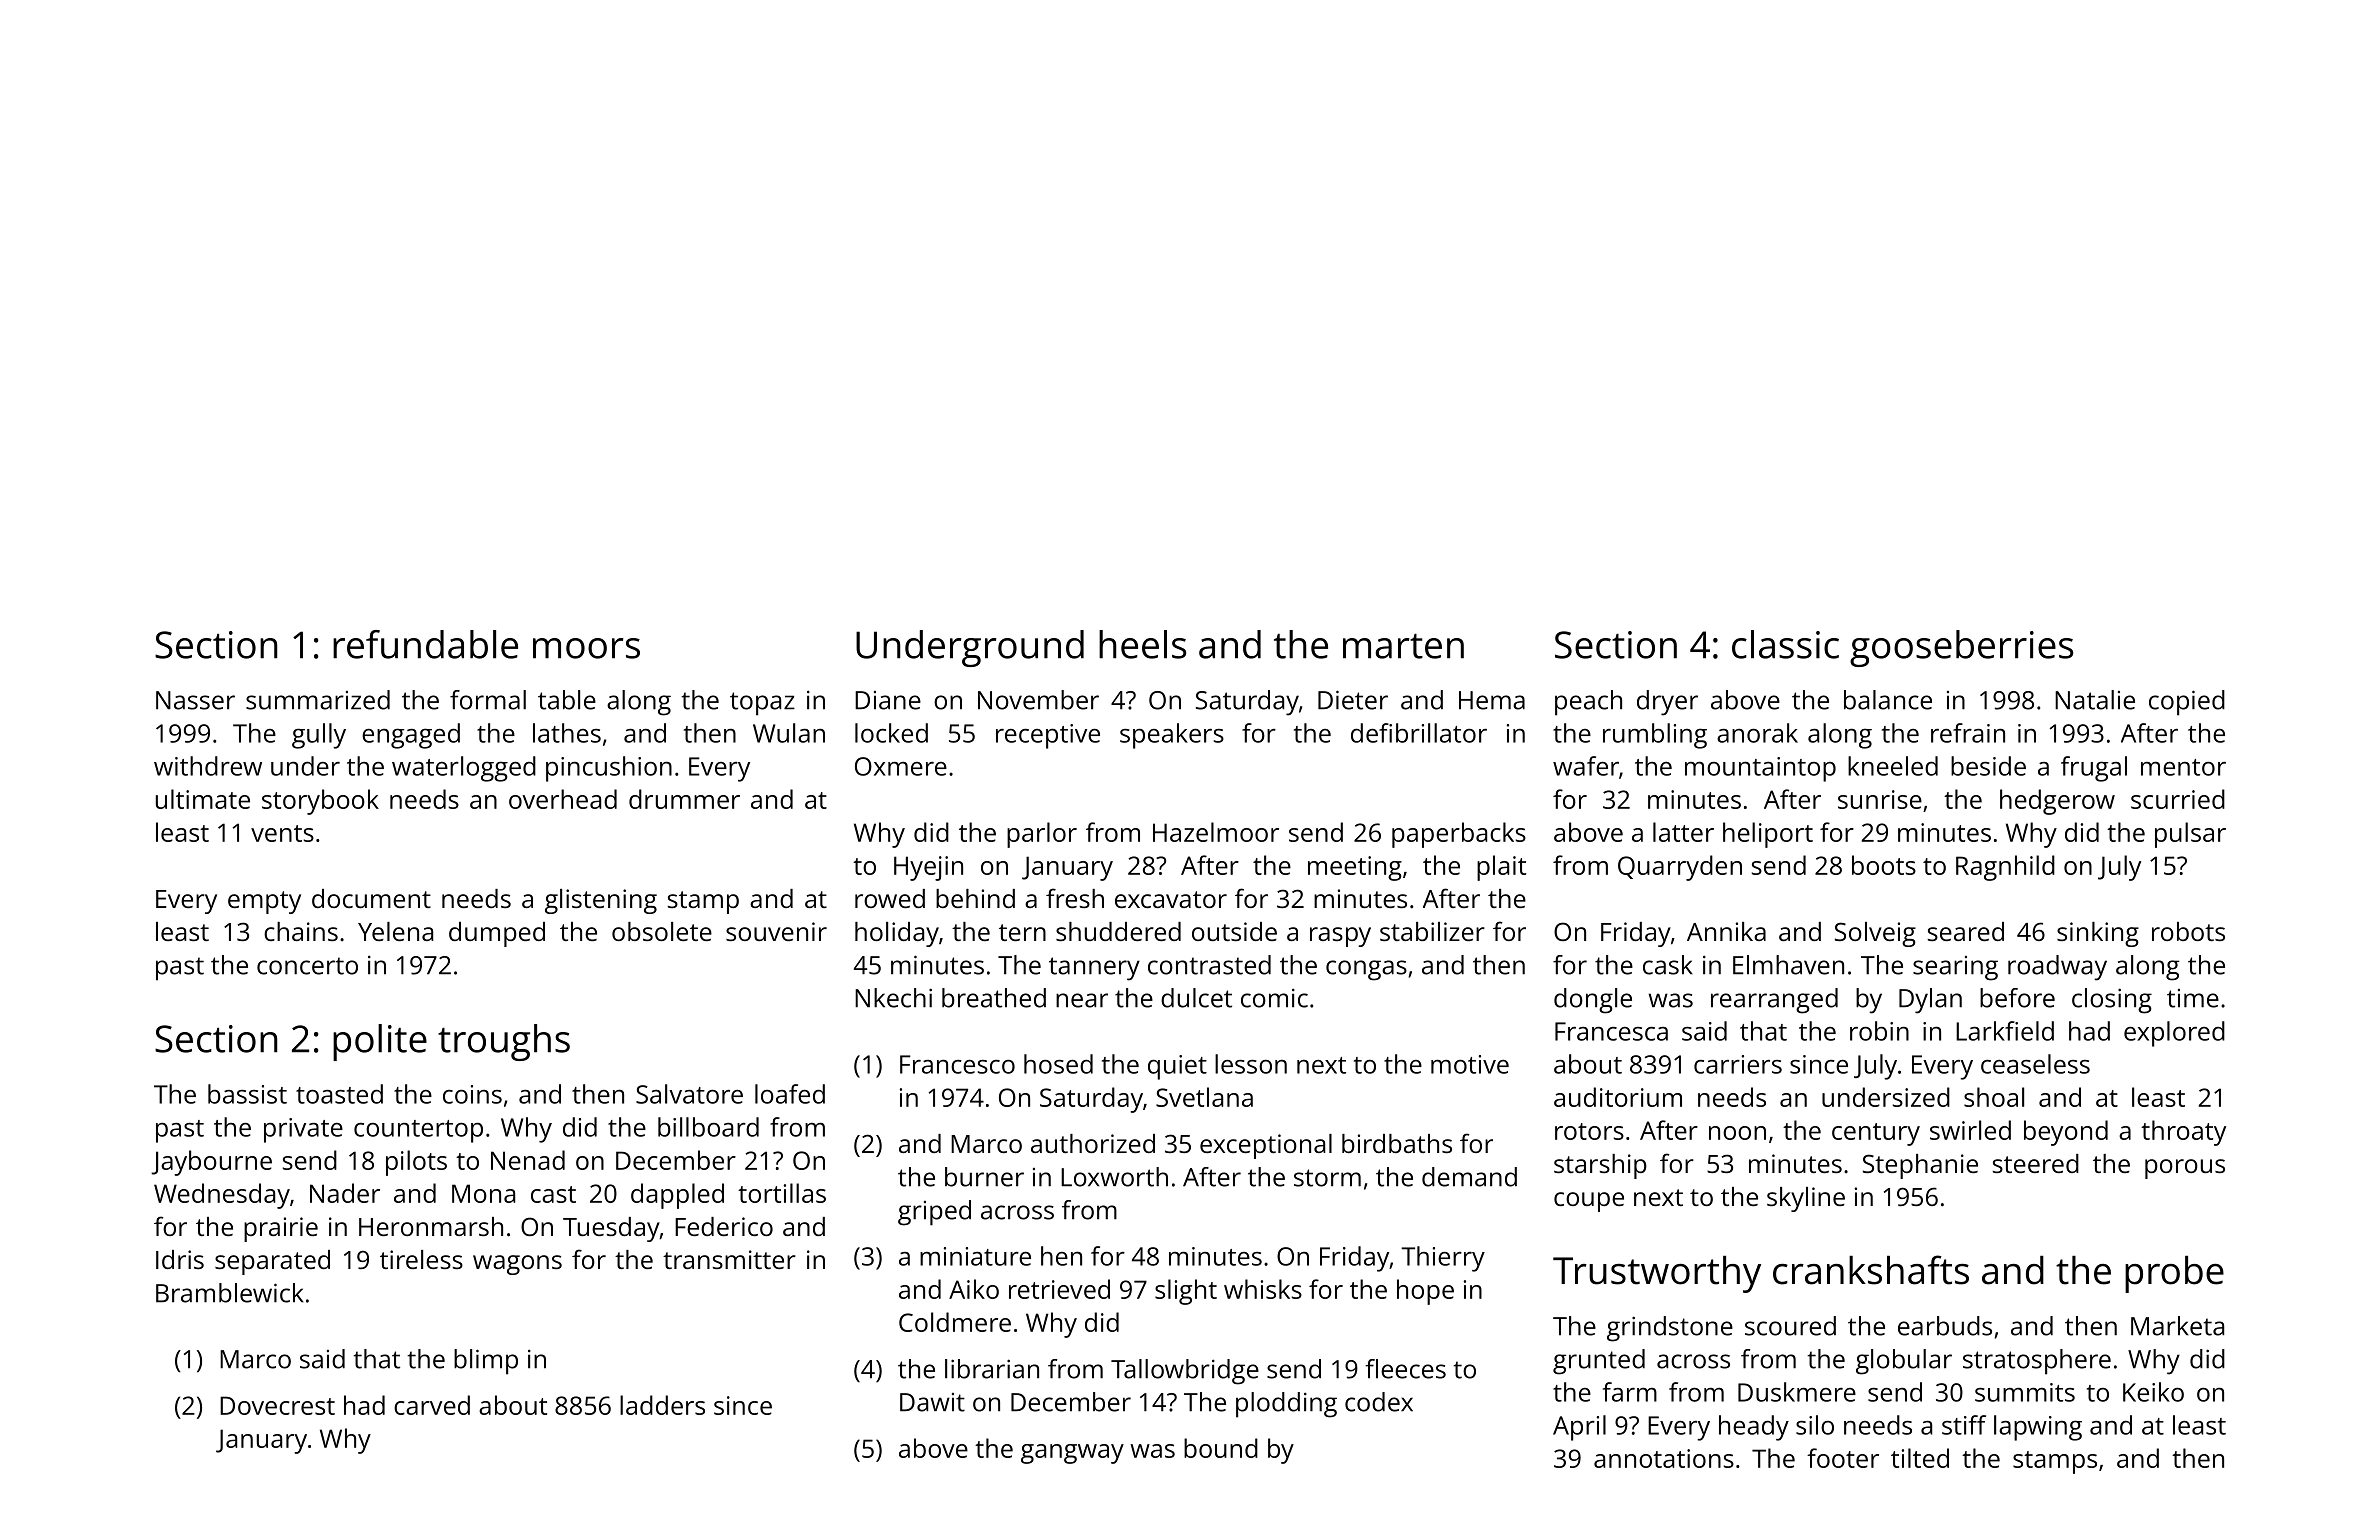 This page has height=1540, width=2380. Describe the element at coordinates (2005, 1031) in the page. I see `Larkfield` at that location.
